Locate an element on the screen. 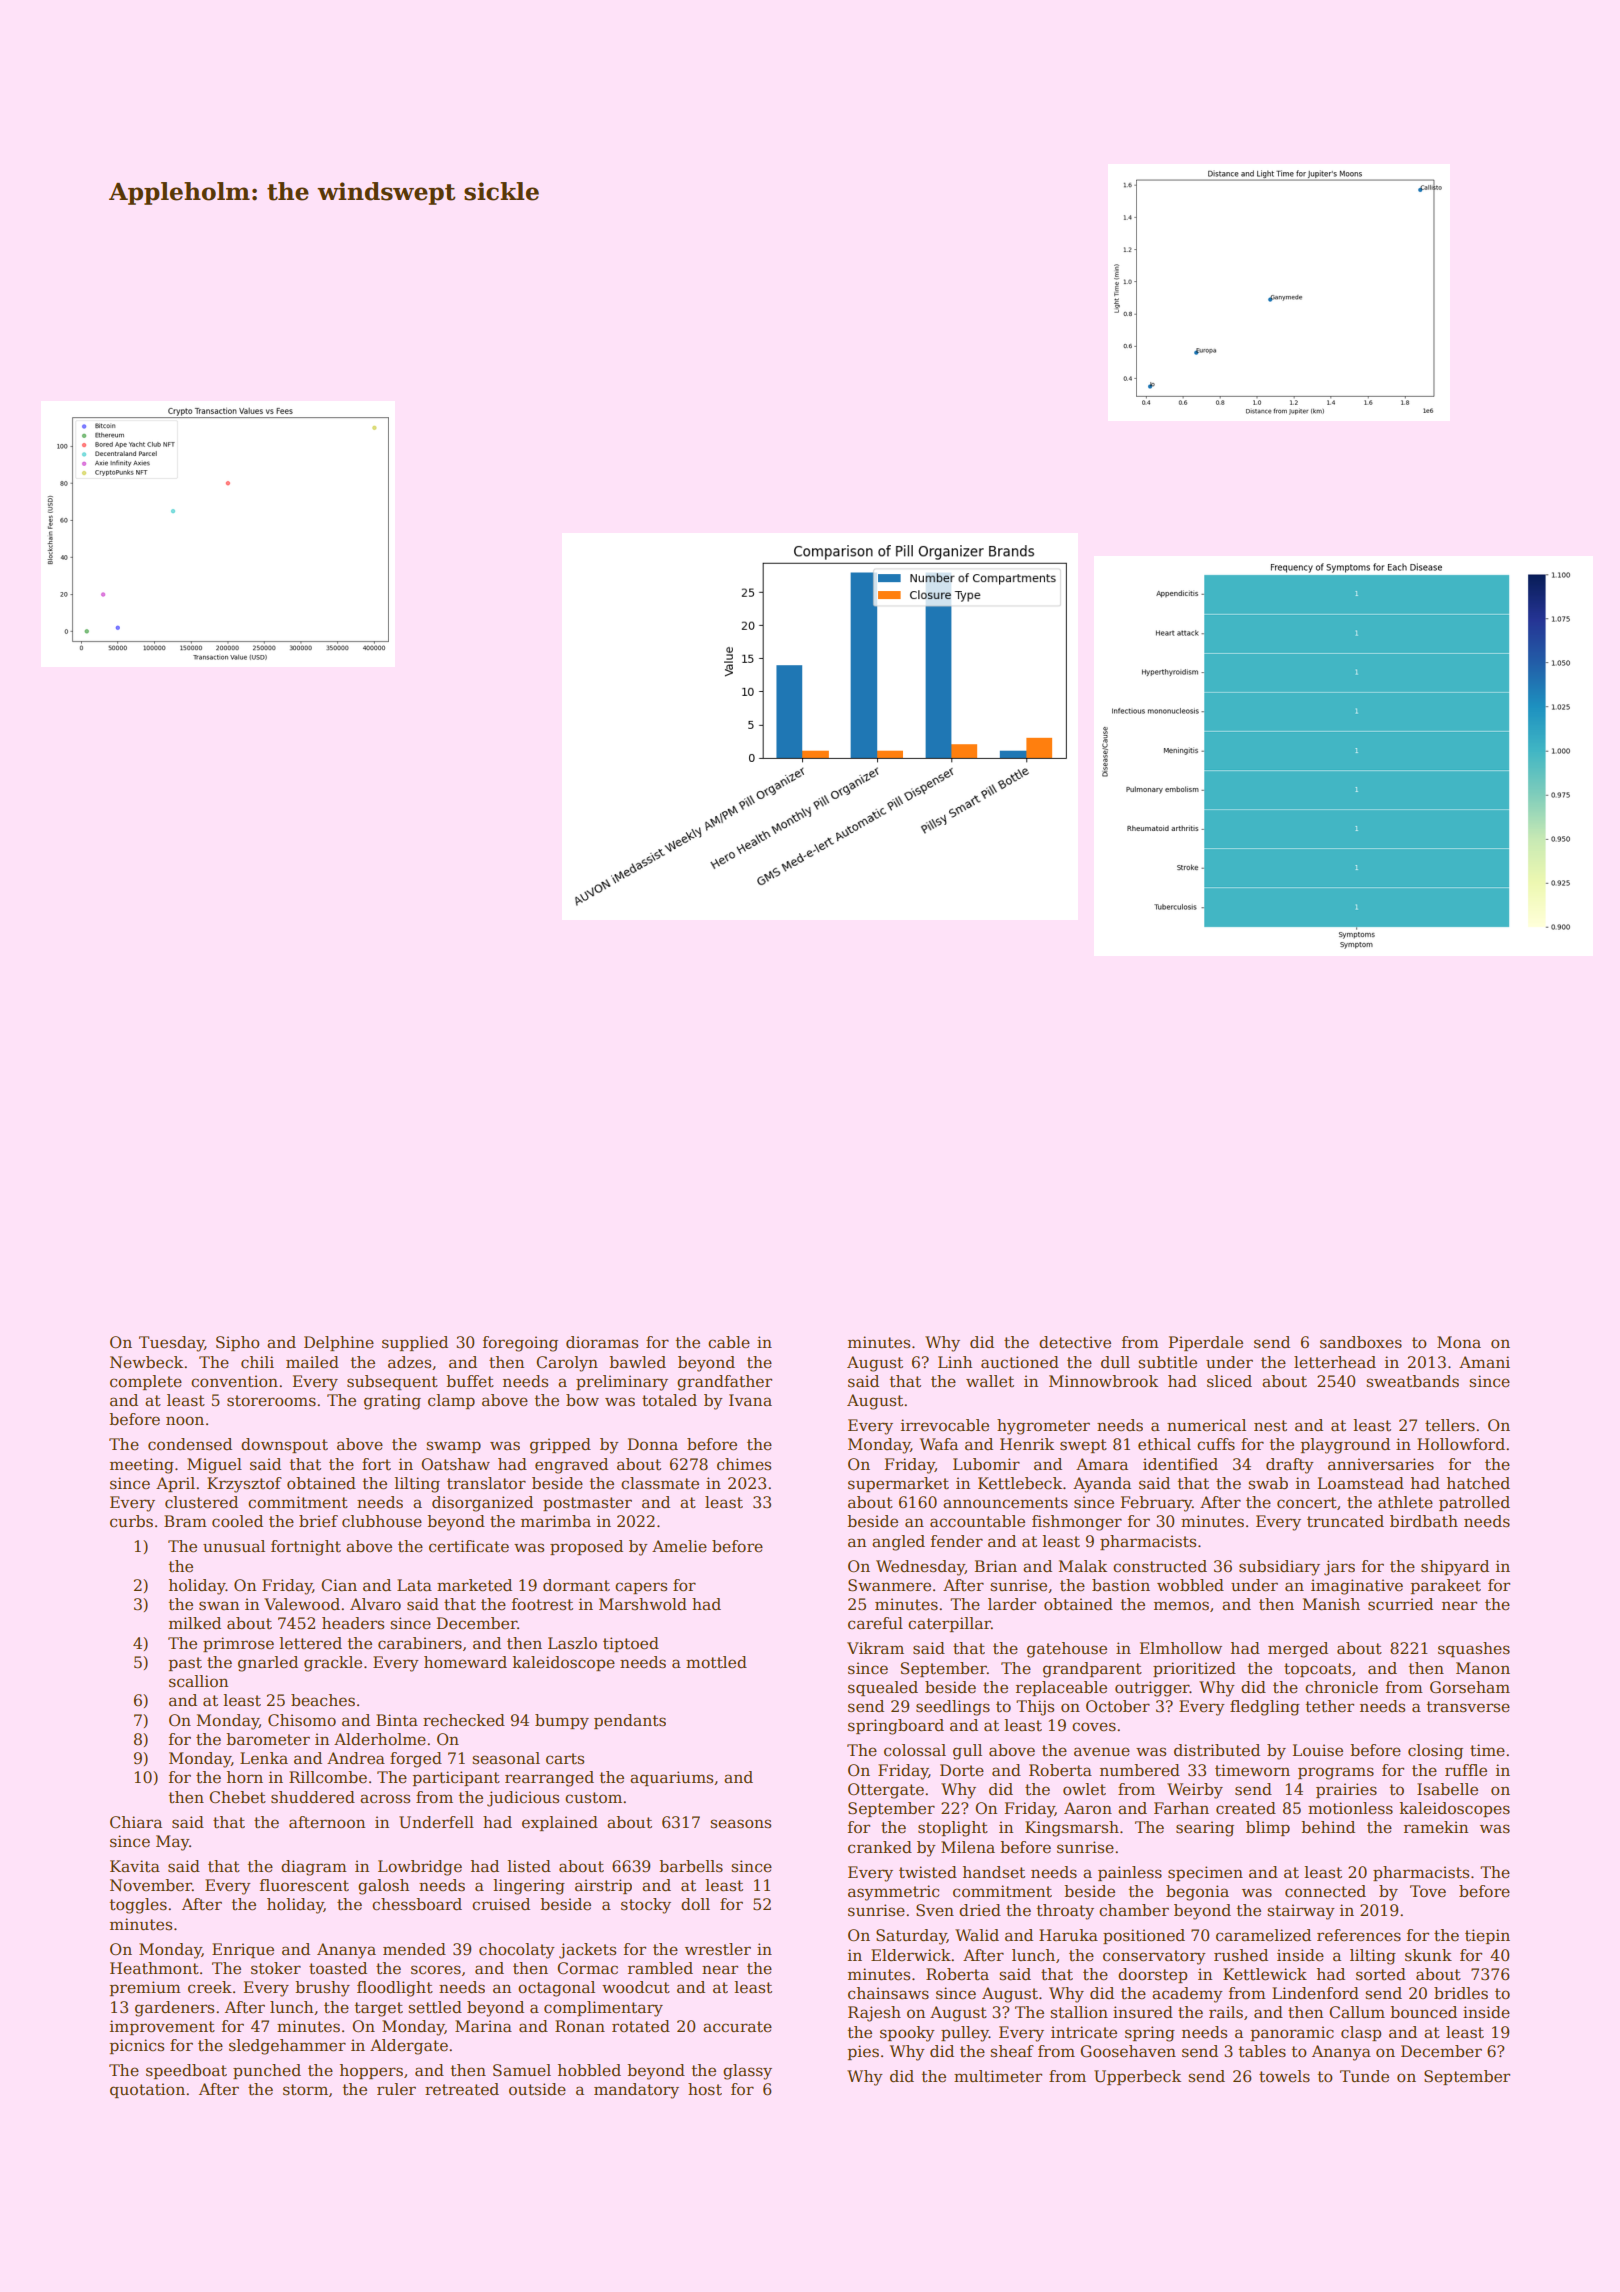 This screenshot has height=2292, width=1620. Sipho is located at coordinates (238, 1343).
